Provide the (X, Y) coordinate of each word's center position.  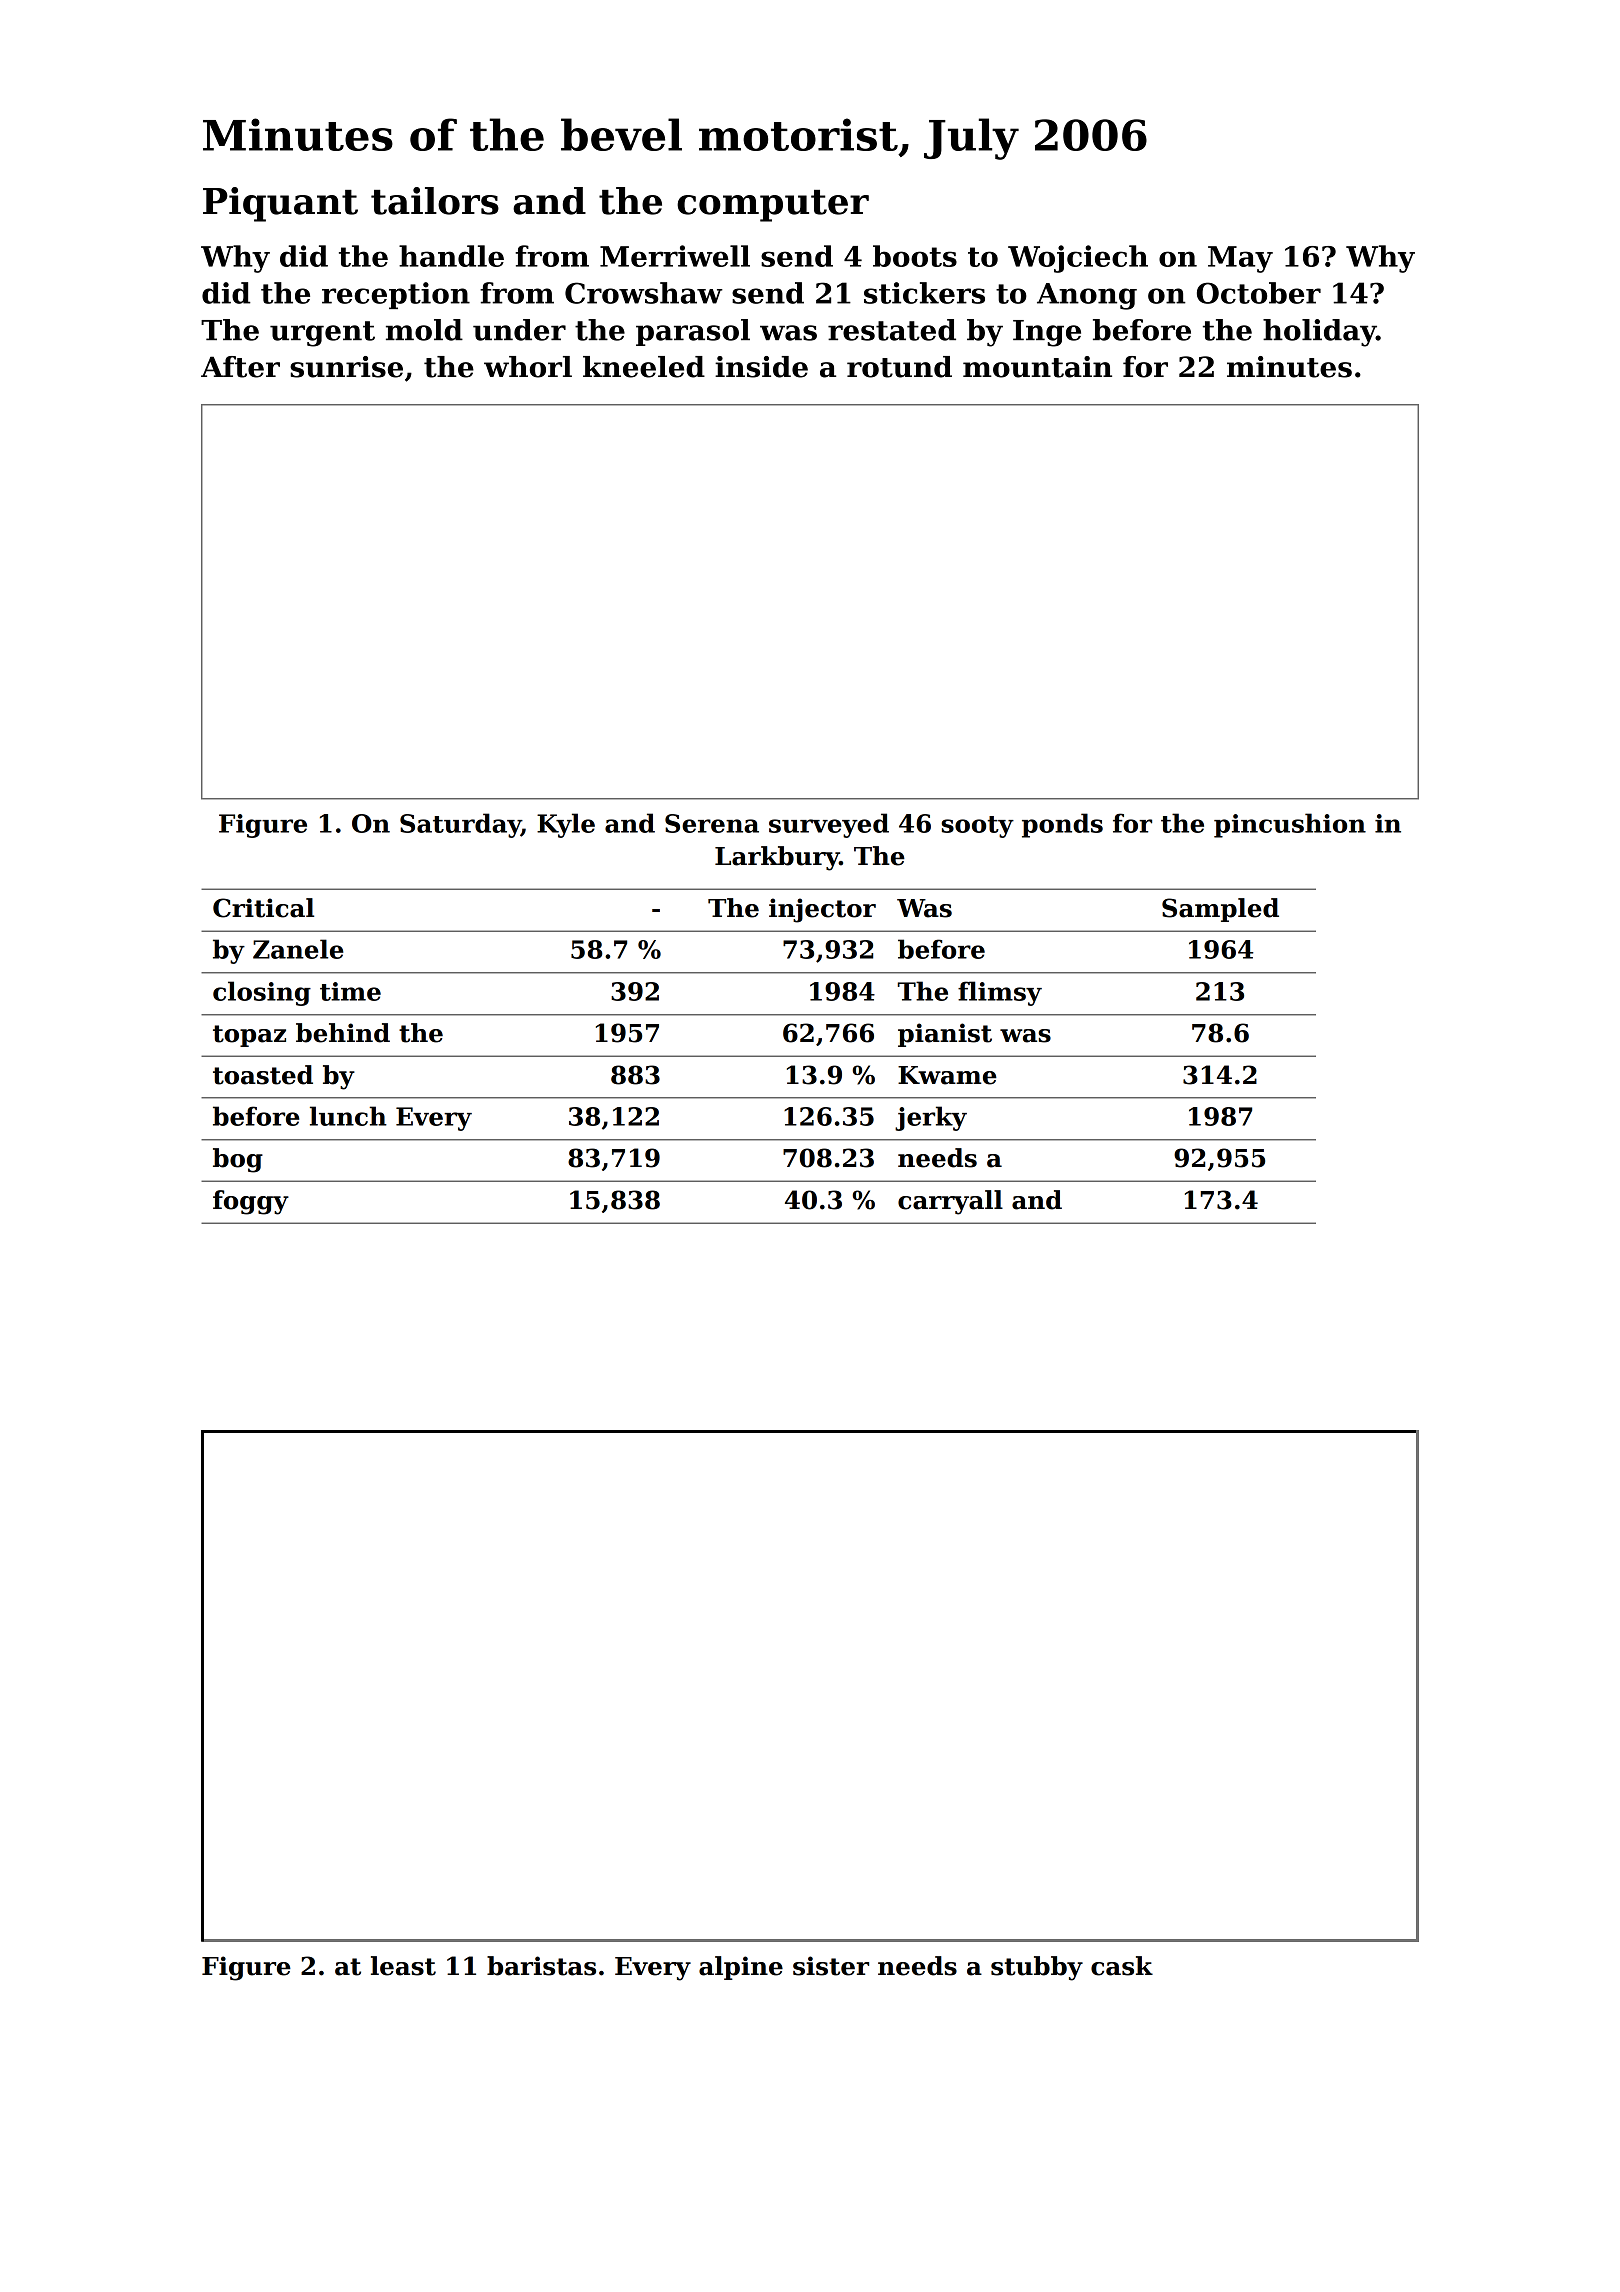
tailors (435, 201)
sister (831, 1966)
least (403, 1966)
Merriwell (675, 256)
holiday (1319, 333)
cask (1122, 1966)
